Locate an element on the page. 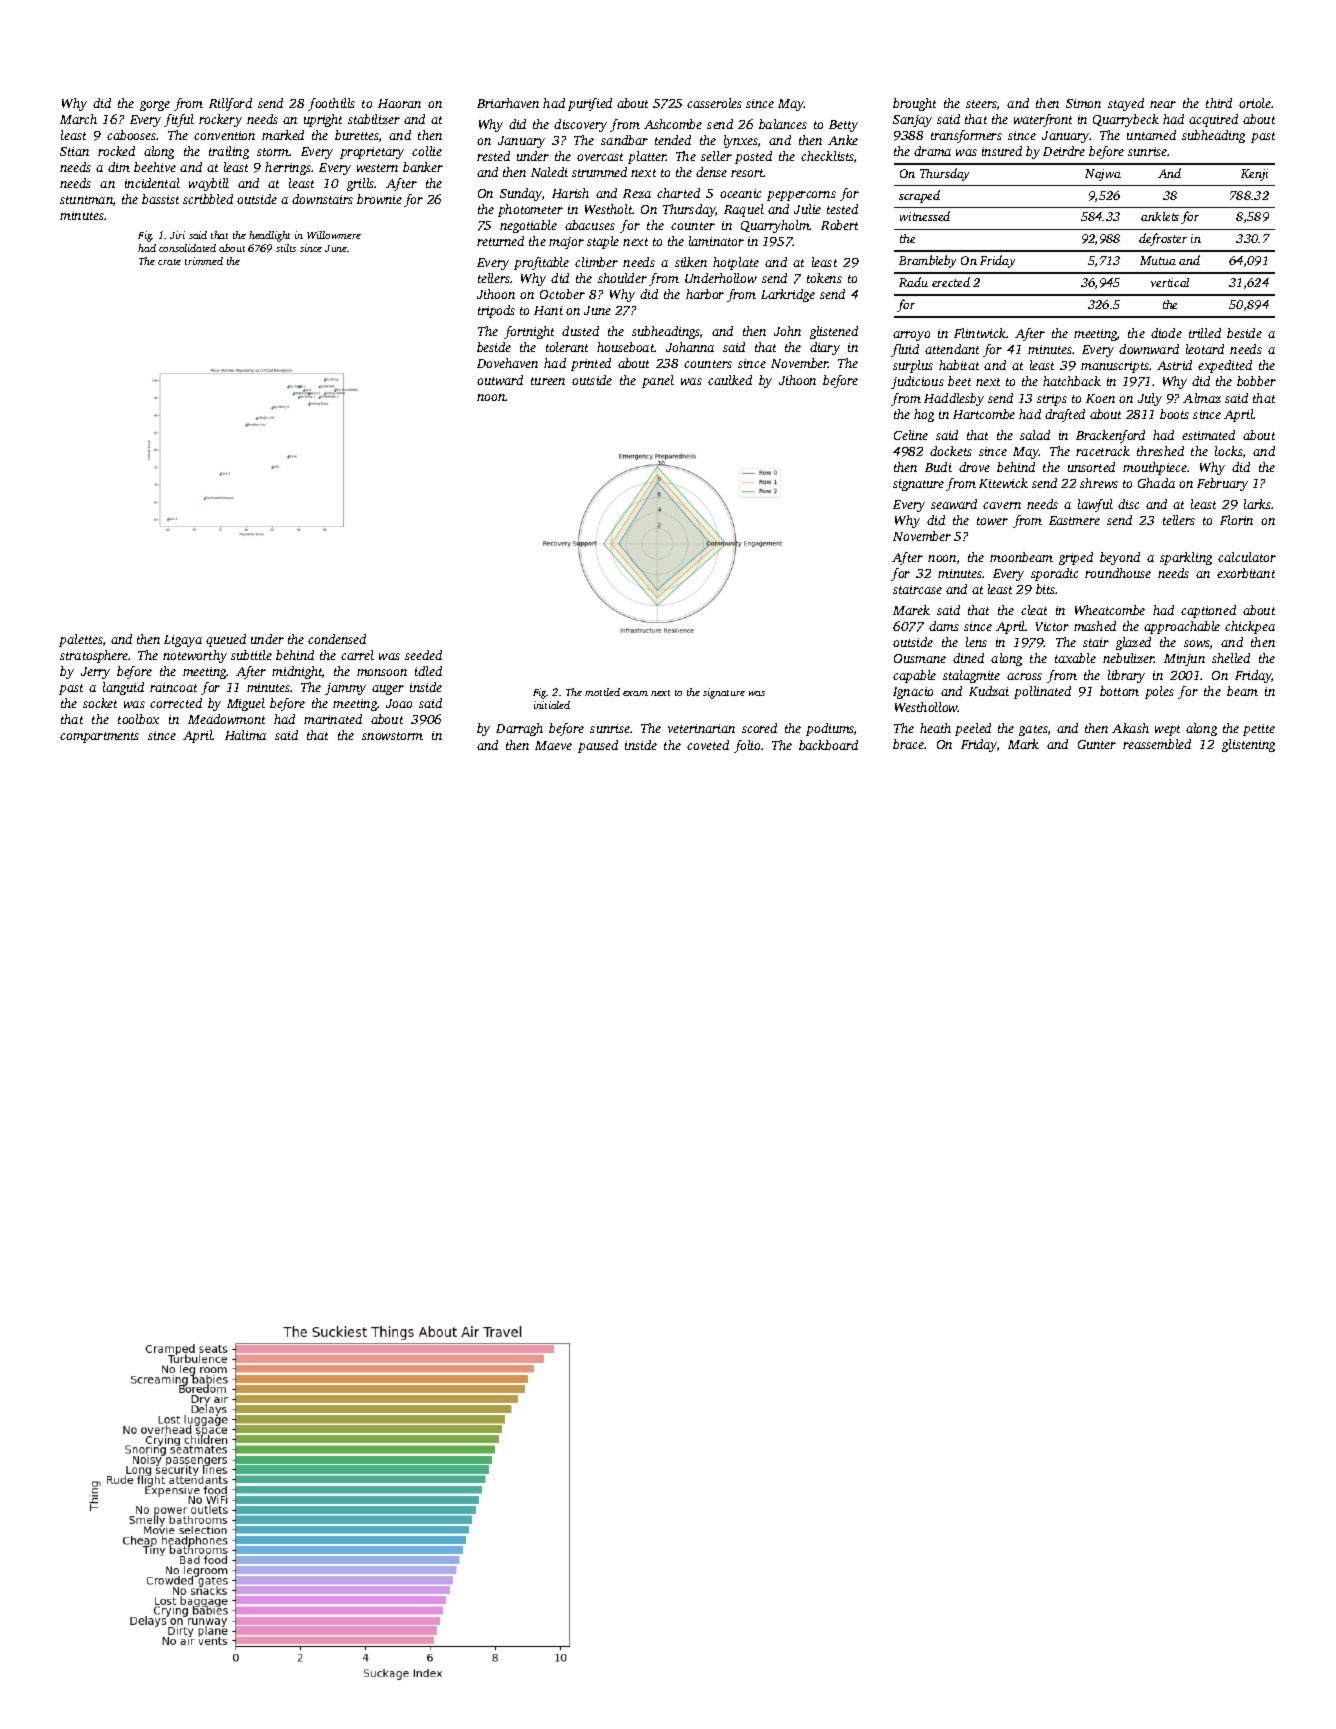 Image resolution: width=1336 pixels, height=1729 pixels. drove is located at coordinates (974, 467).
